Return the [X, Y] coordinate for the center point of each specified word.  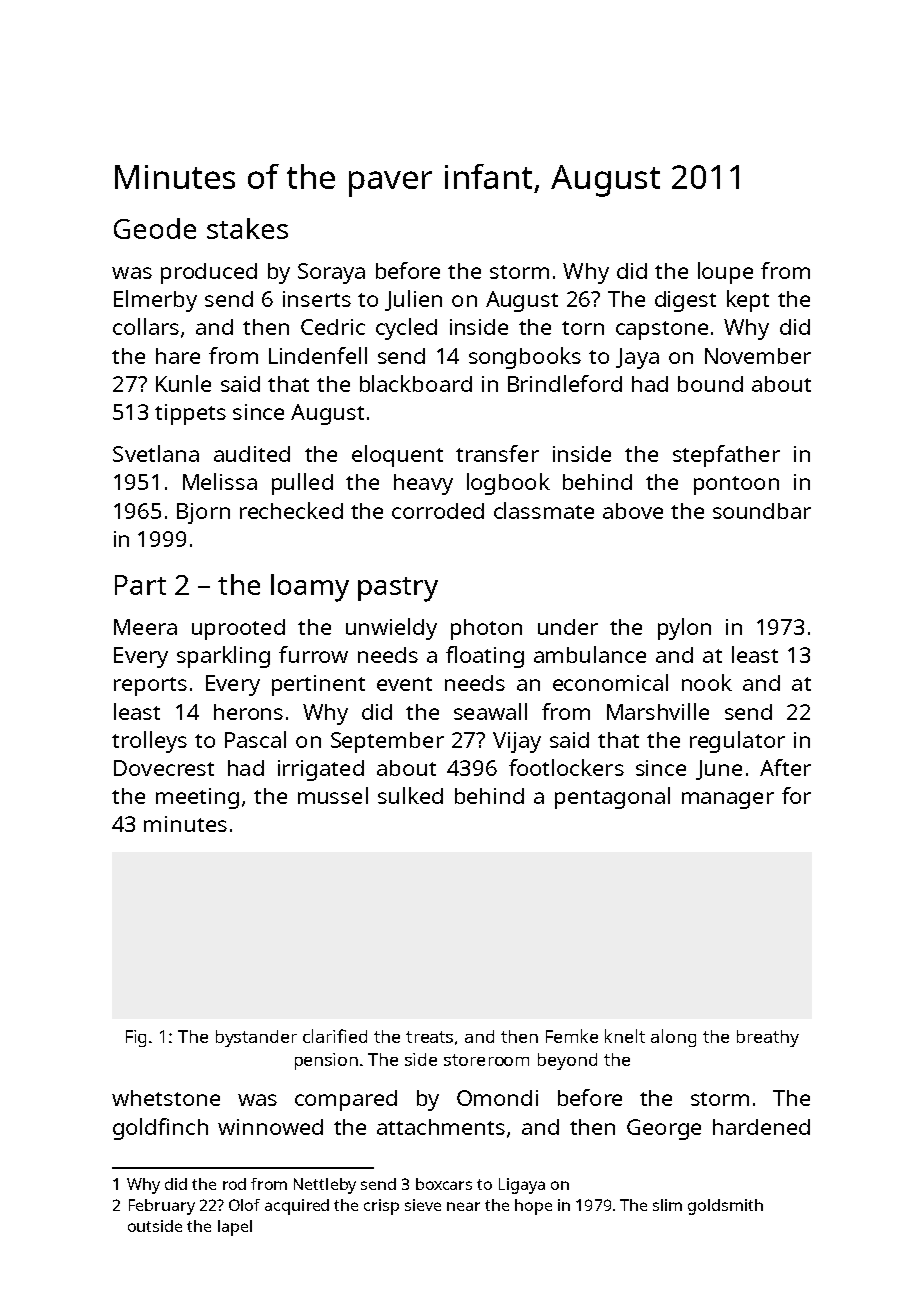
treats [429, 1037]
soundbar [762, 511]
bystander [256, 1038]
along [673, 1038]
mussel [333, 795]
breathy [768, 1038]
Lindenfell [318, 355]
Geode [155, 228]
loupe [725, 273]
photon [486, 629]
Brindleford [565, 383]
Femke [572, 1036]
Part [140, 585]
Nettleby [325, 1186]
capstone [662, 330]
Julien [413, 300]
